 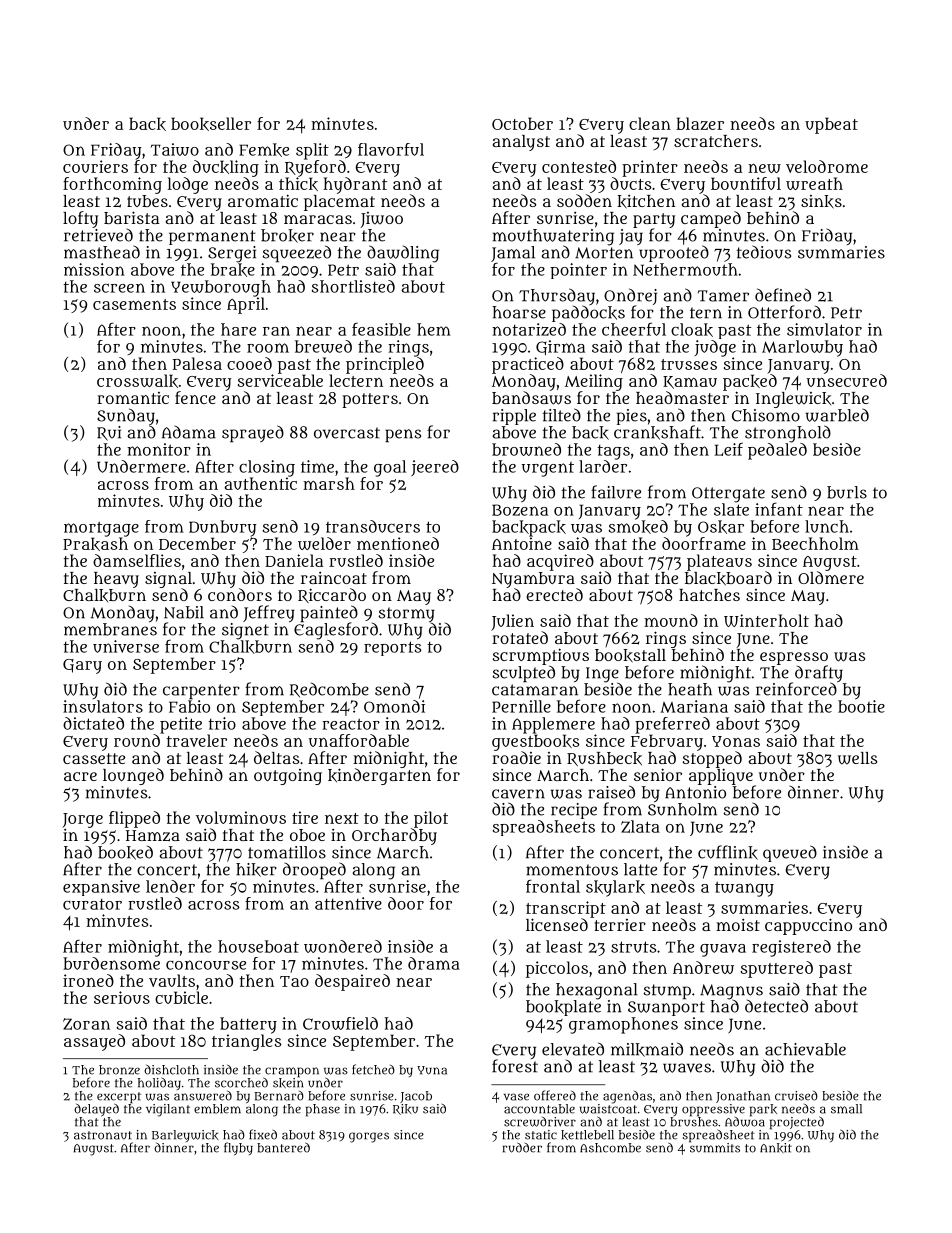 What do you see at coordinates (201, 691) in the screenshot?
I see `carpenter` at bounding box center [201, 691].
